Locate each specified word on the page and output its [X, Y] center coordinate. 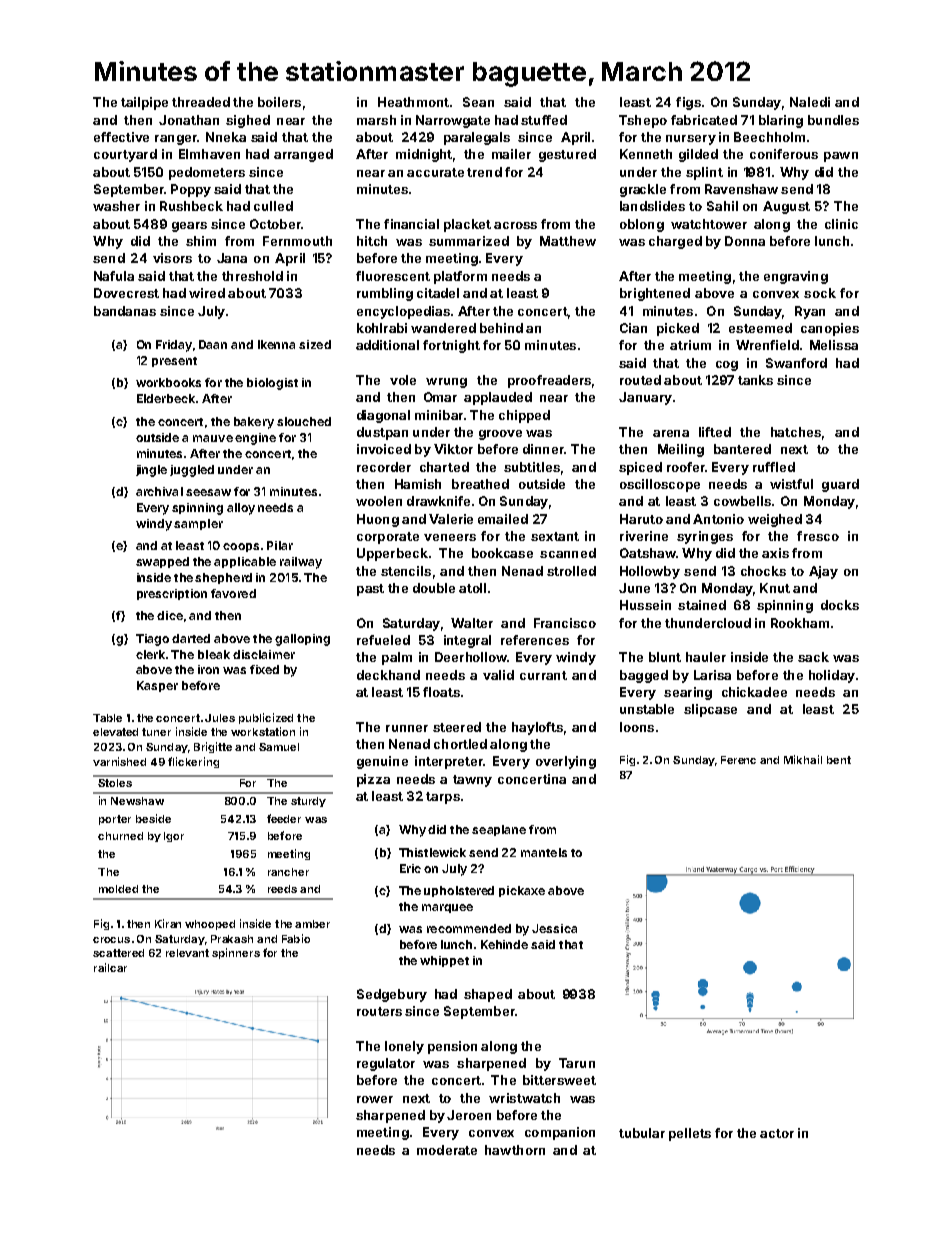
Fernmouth [297, 241]
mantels [544, 852]
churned [120, 836]
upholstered [459, 891]
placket [467, 225]
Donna [745, 241]
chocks [763, 571]
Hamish [418, 484]
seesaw [208, 492]
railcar [110, 967]
